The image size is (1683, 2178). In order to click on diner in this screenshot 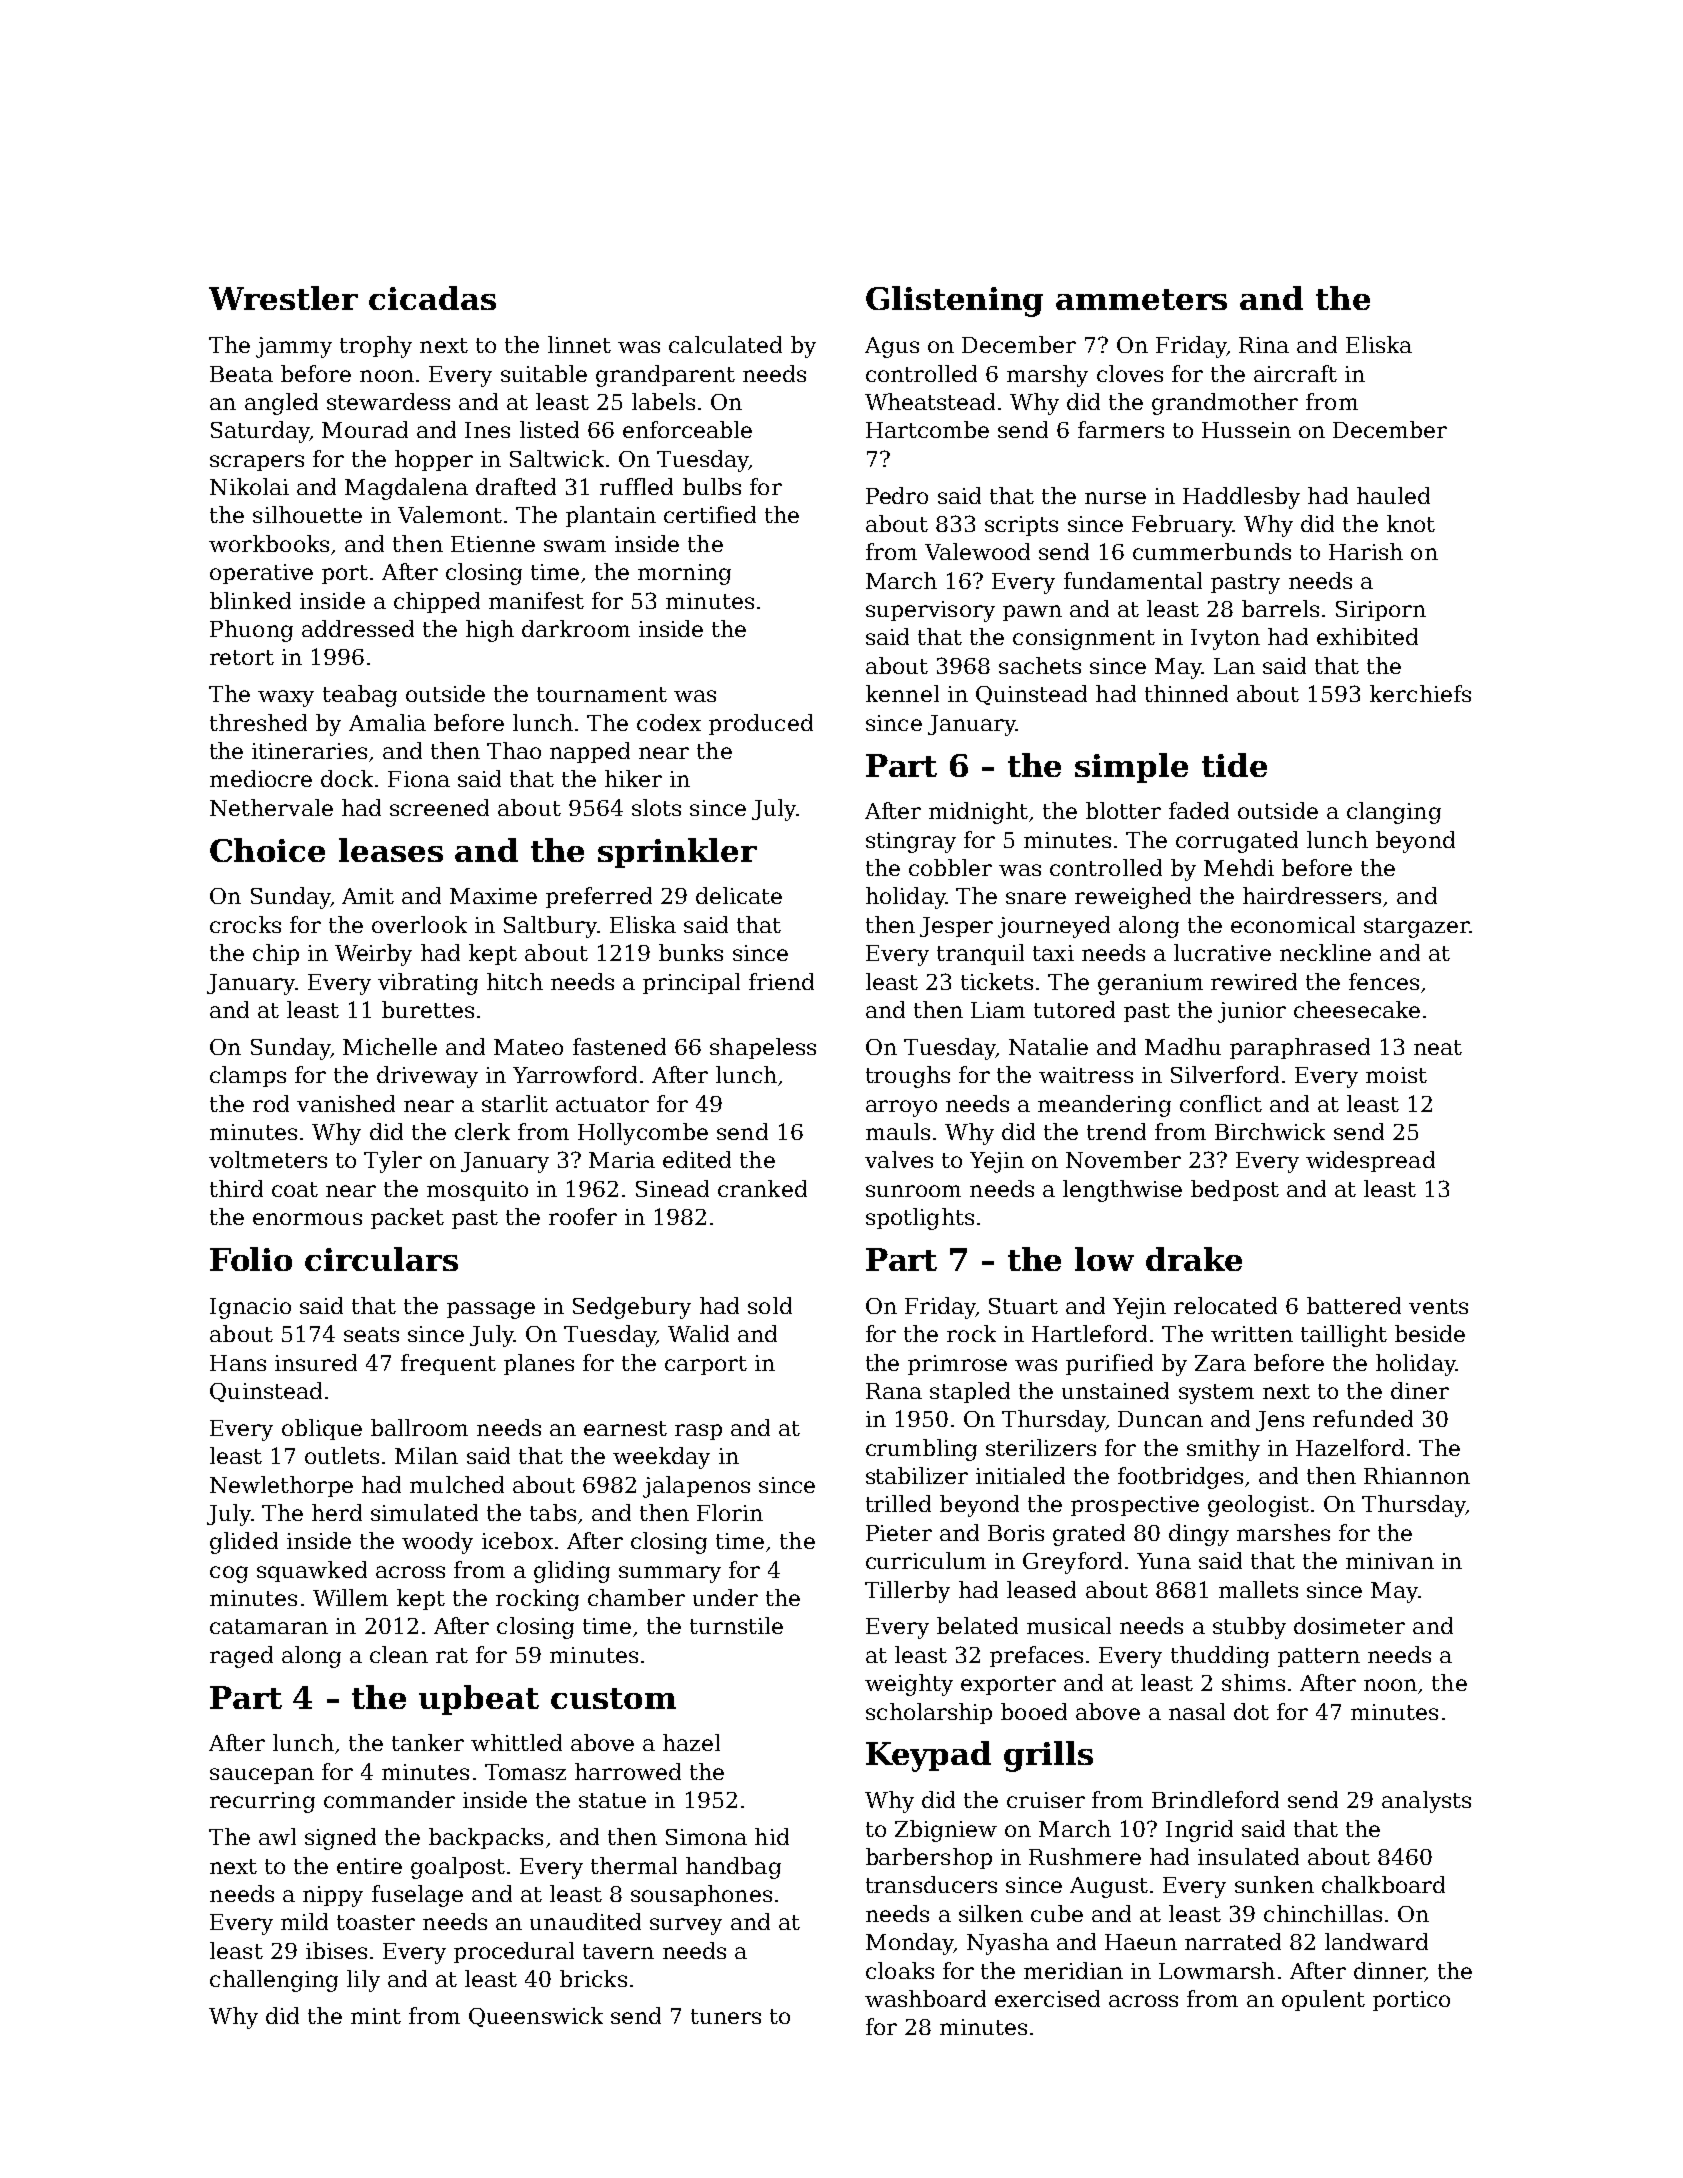, I will do `click(1420, 1390)`.
